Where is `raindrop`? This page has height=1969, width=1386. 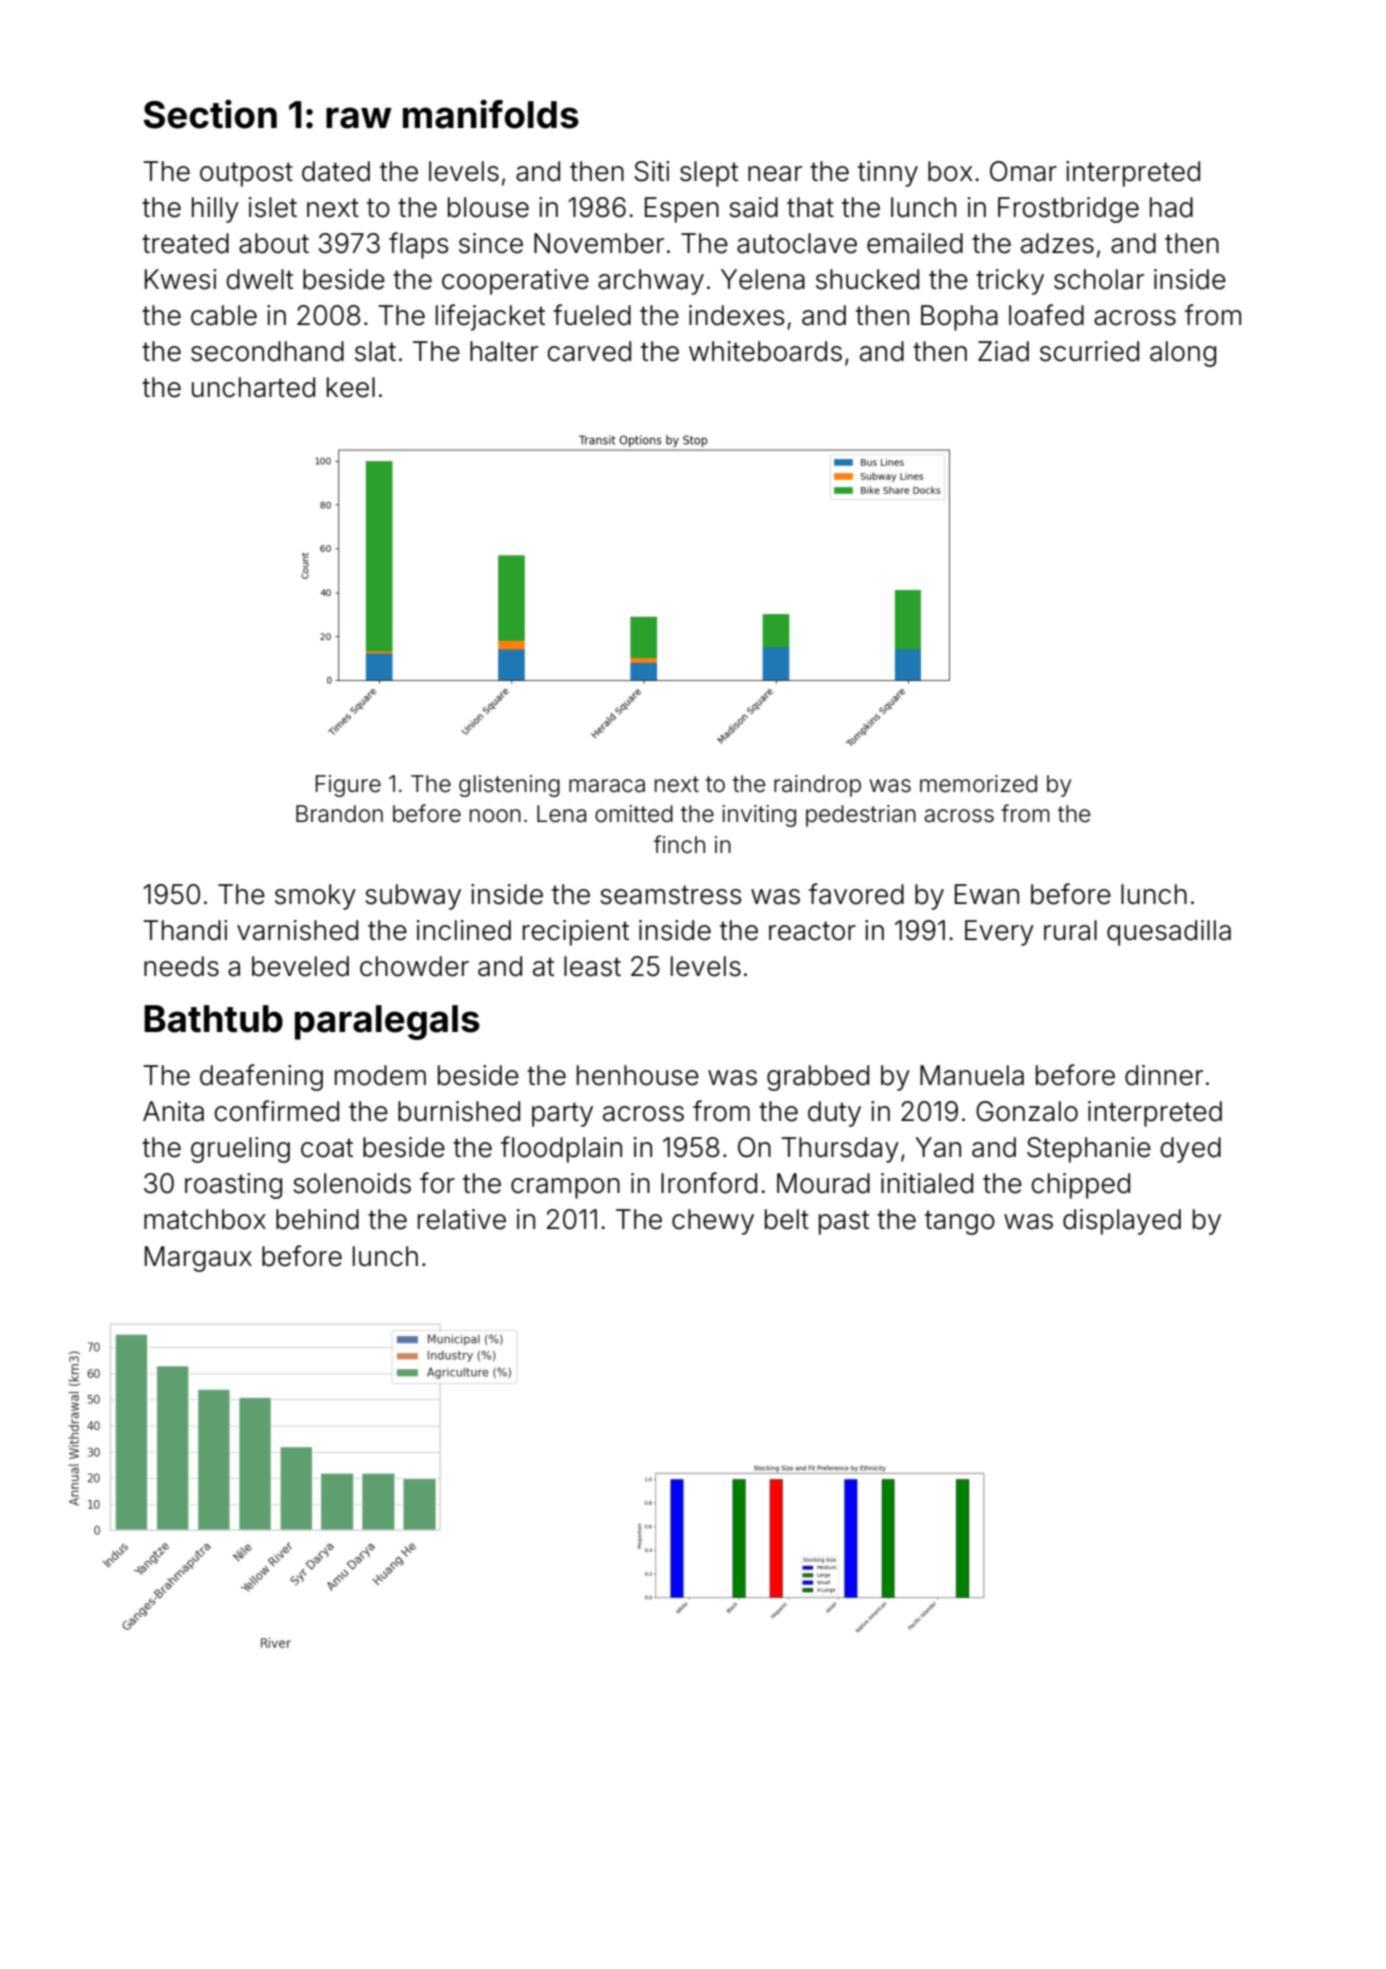
raindrop is located at coordinates (817, 786).
